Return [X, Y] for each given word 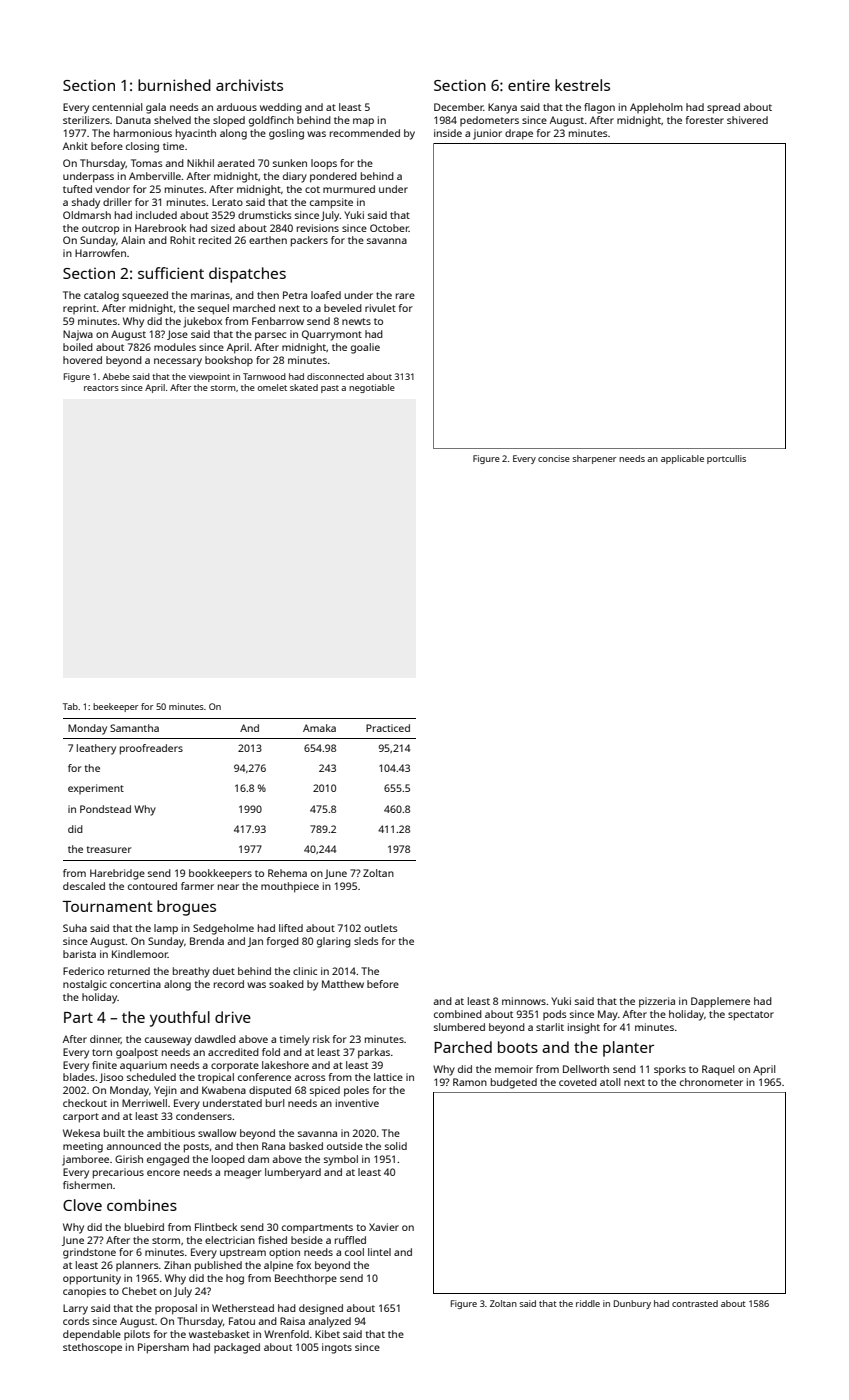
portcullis [726, 459]
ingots [337, 1348]
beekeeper [116, 707]
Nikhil [200, 163]
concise [554, 458]
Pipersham [163, 1348]
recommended [365, 133]
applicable [682, 459]
